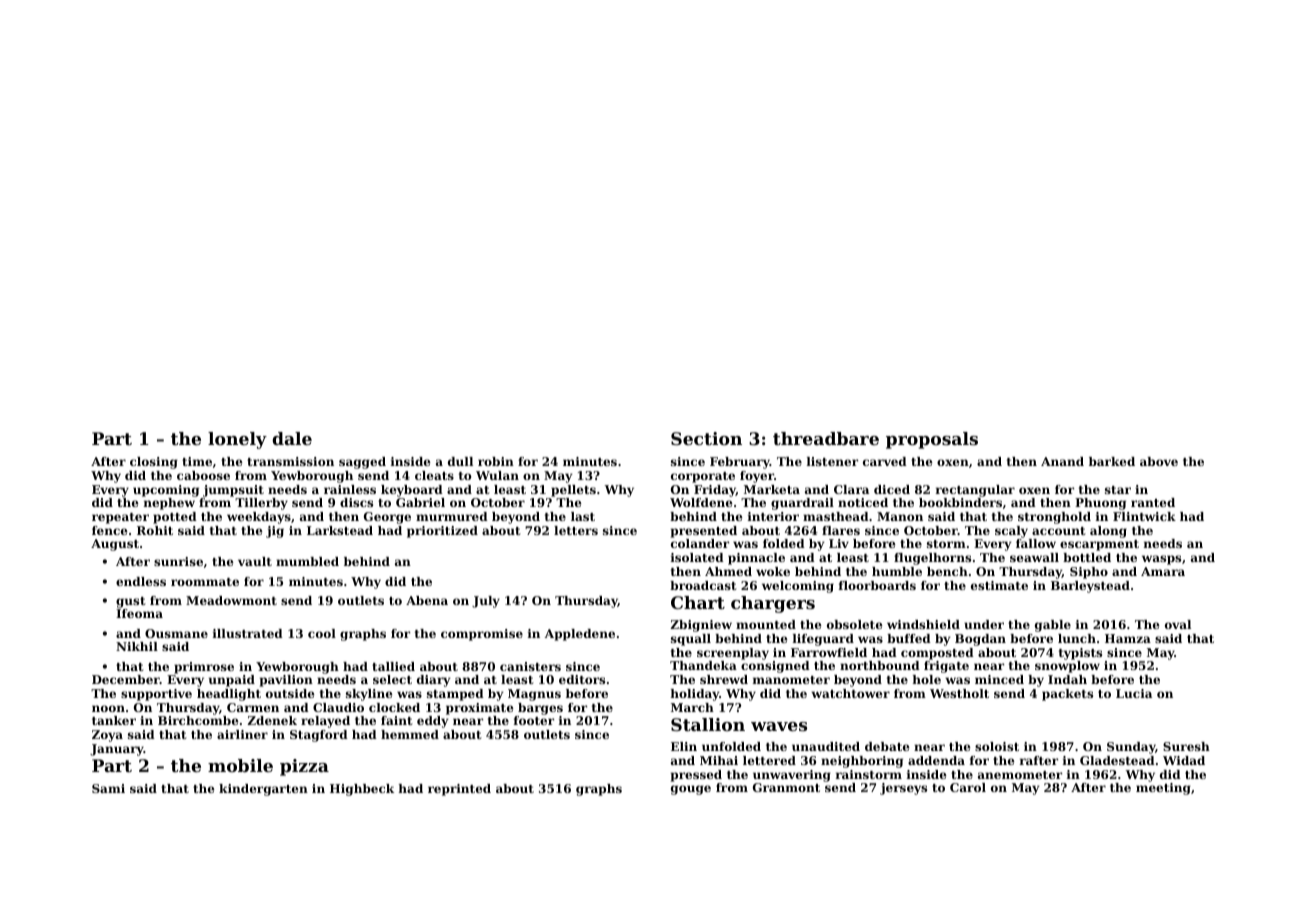 This page has height=924, width=1308. I want to click on lonely, so click(237, 440).
